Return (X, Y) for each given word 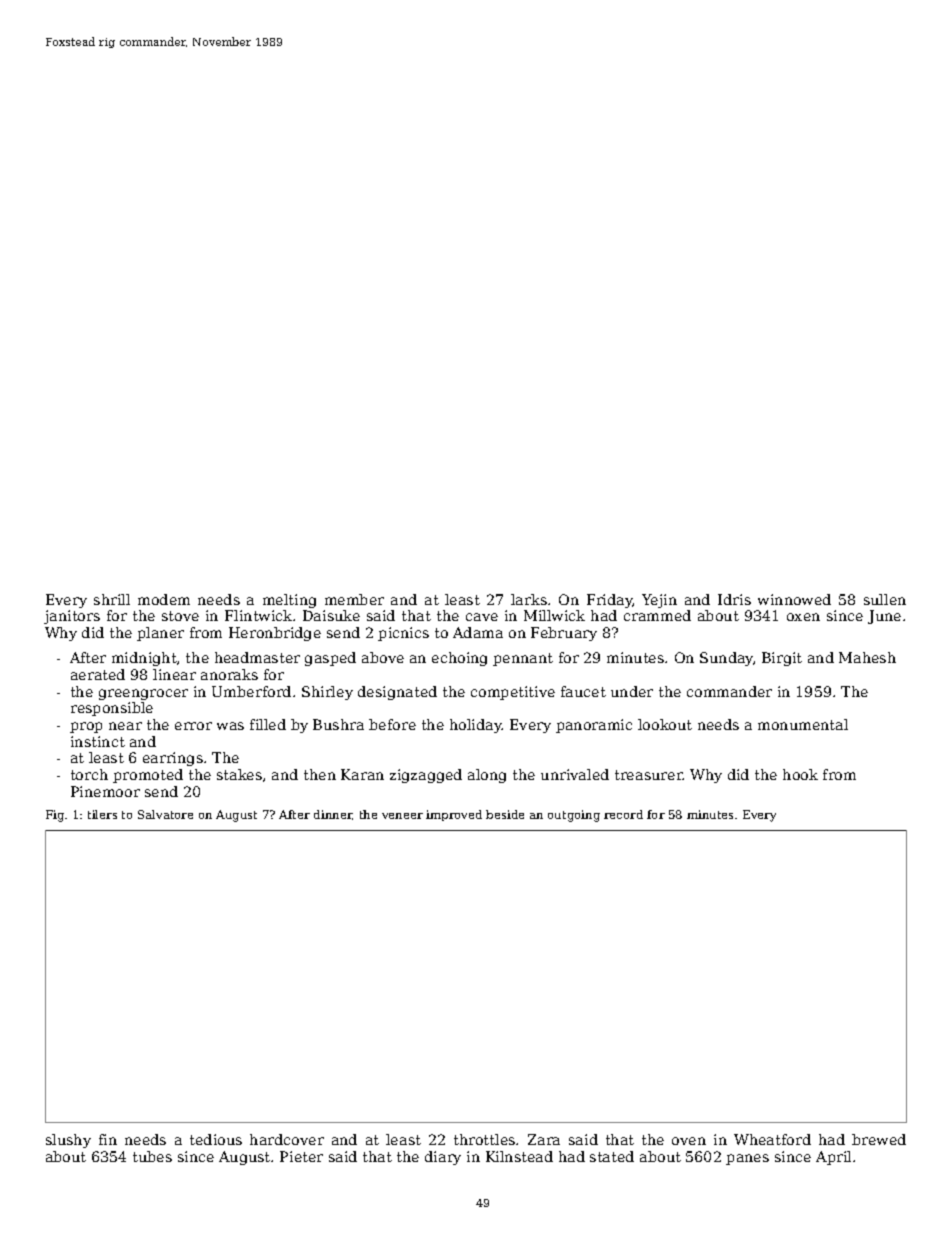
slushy (68, 1141)
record (623, 814)
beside (505, 814)
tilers (102, 814)
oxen (803, 617)
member (354, 599)
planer (160, 634)
